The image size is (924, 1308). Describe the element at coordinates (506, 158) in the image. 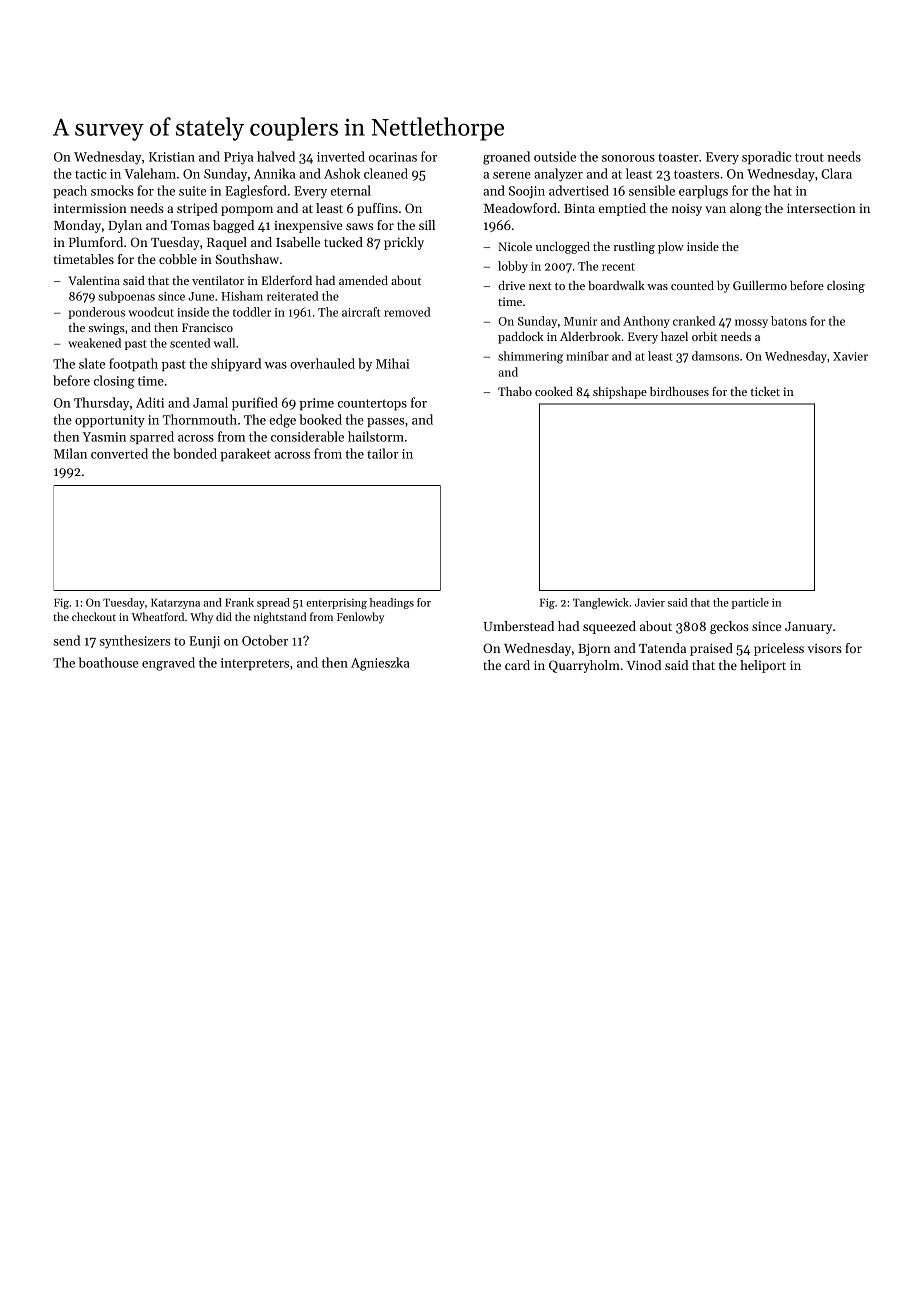

I see `groaned` at that location.
